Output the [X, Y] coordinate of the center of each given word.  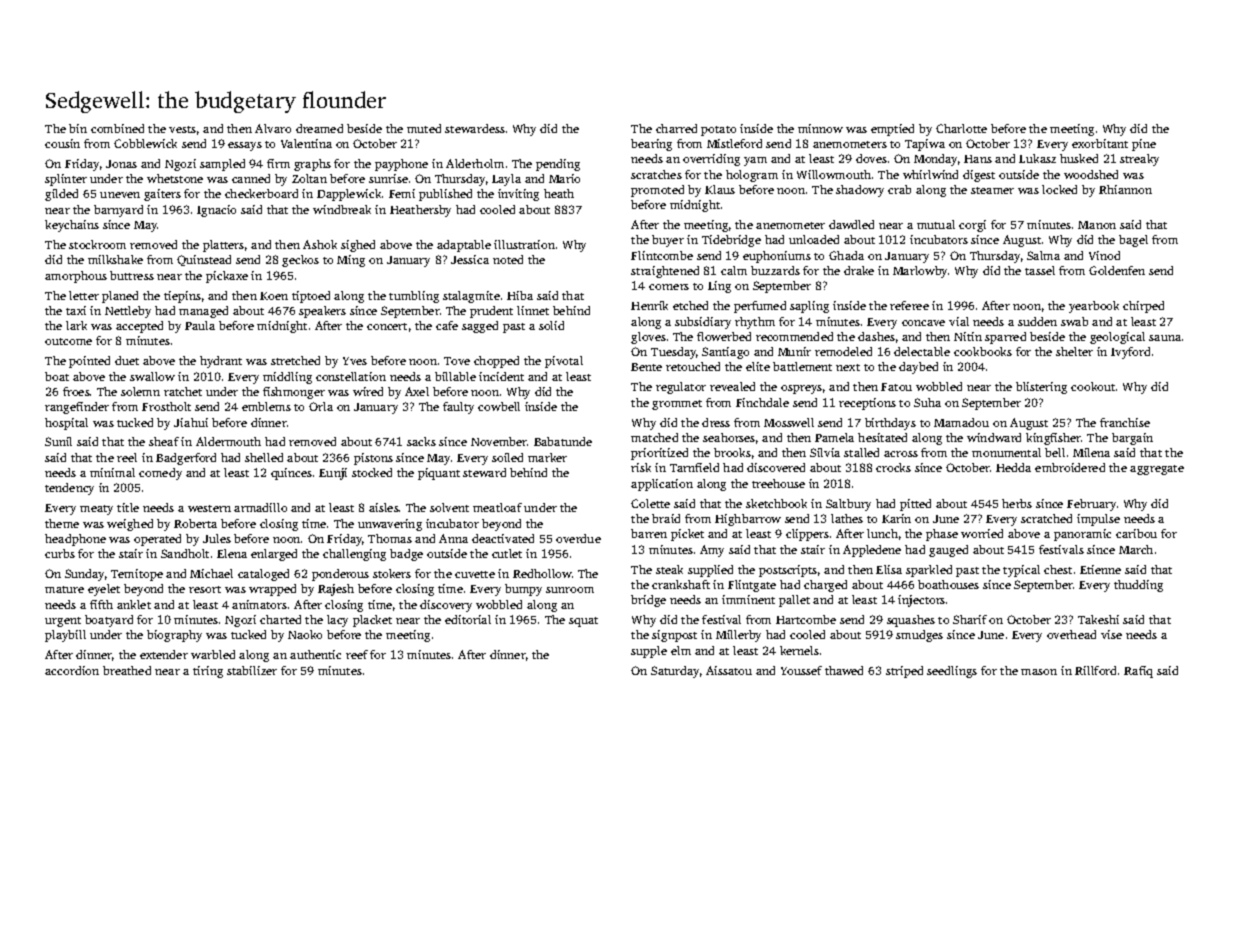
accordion [72, 670]
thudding [1138, 586]
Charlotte [961, 128]
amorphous [76, 277]
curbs [60, 553]
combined [117, 128]
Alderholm [475, 163]
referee [909, 305]
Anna [453, 538]
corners [669, 287]
